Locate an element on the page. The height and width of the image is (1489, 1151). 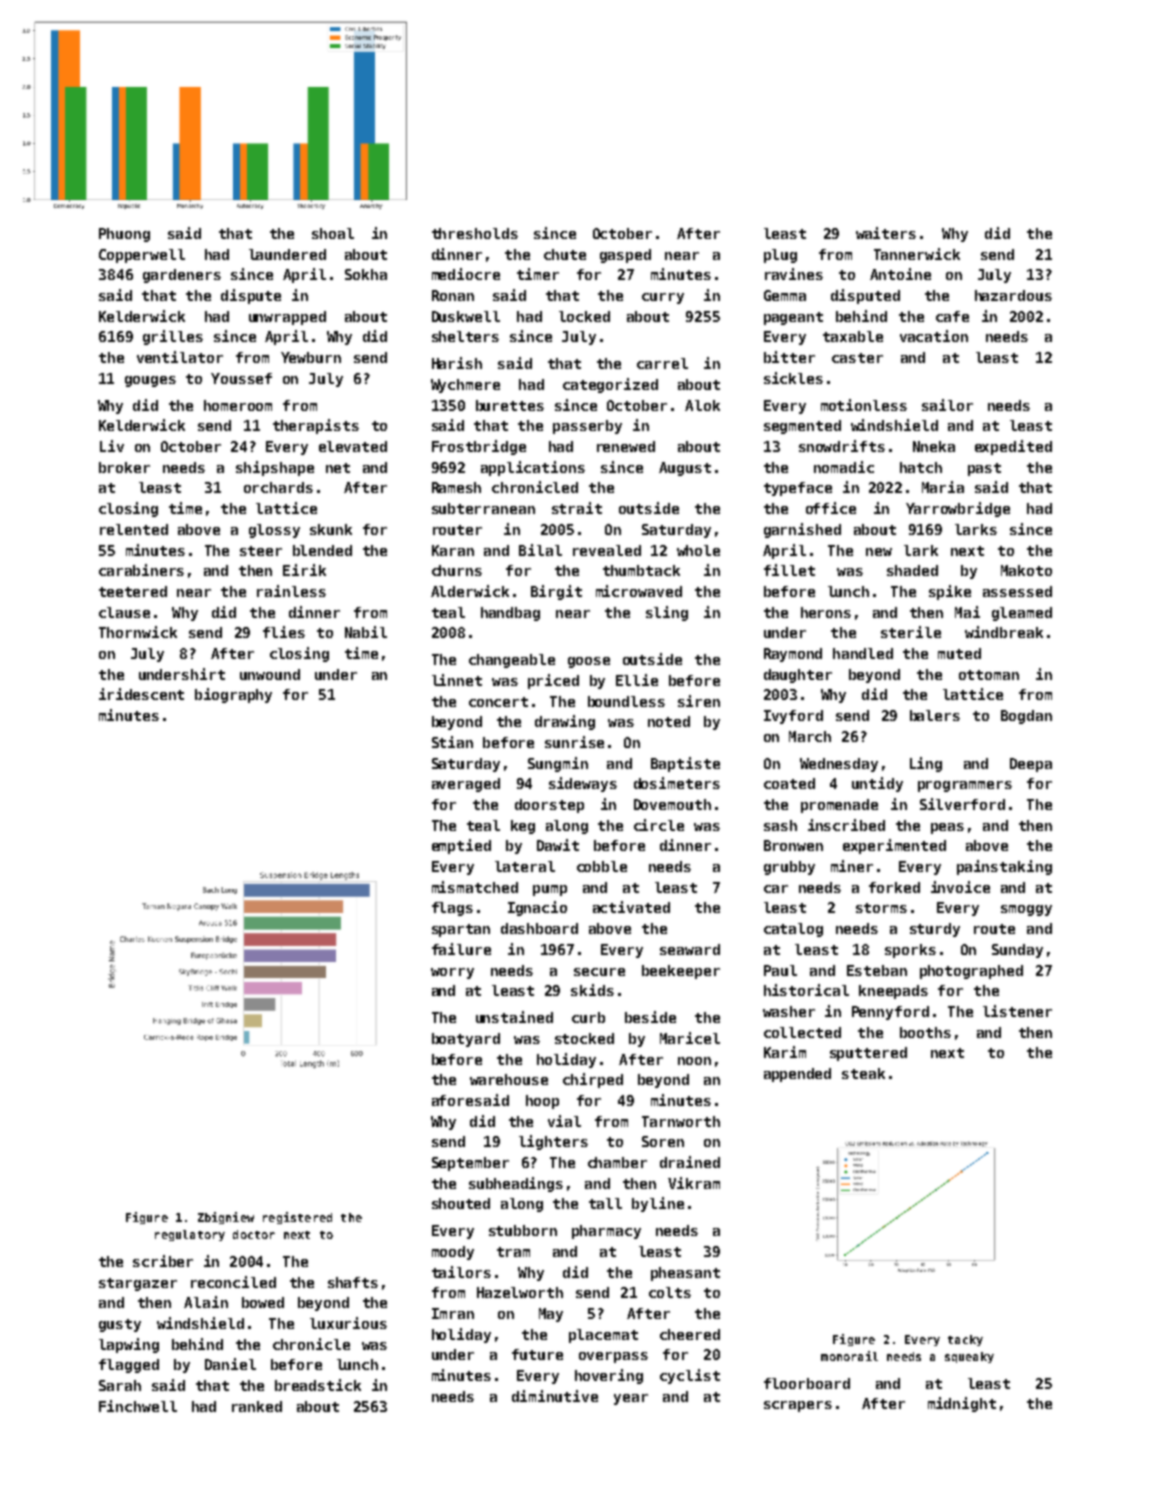
shoal is located at coordinates (333, 233).
